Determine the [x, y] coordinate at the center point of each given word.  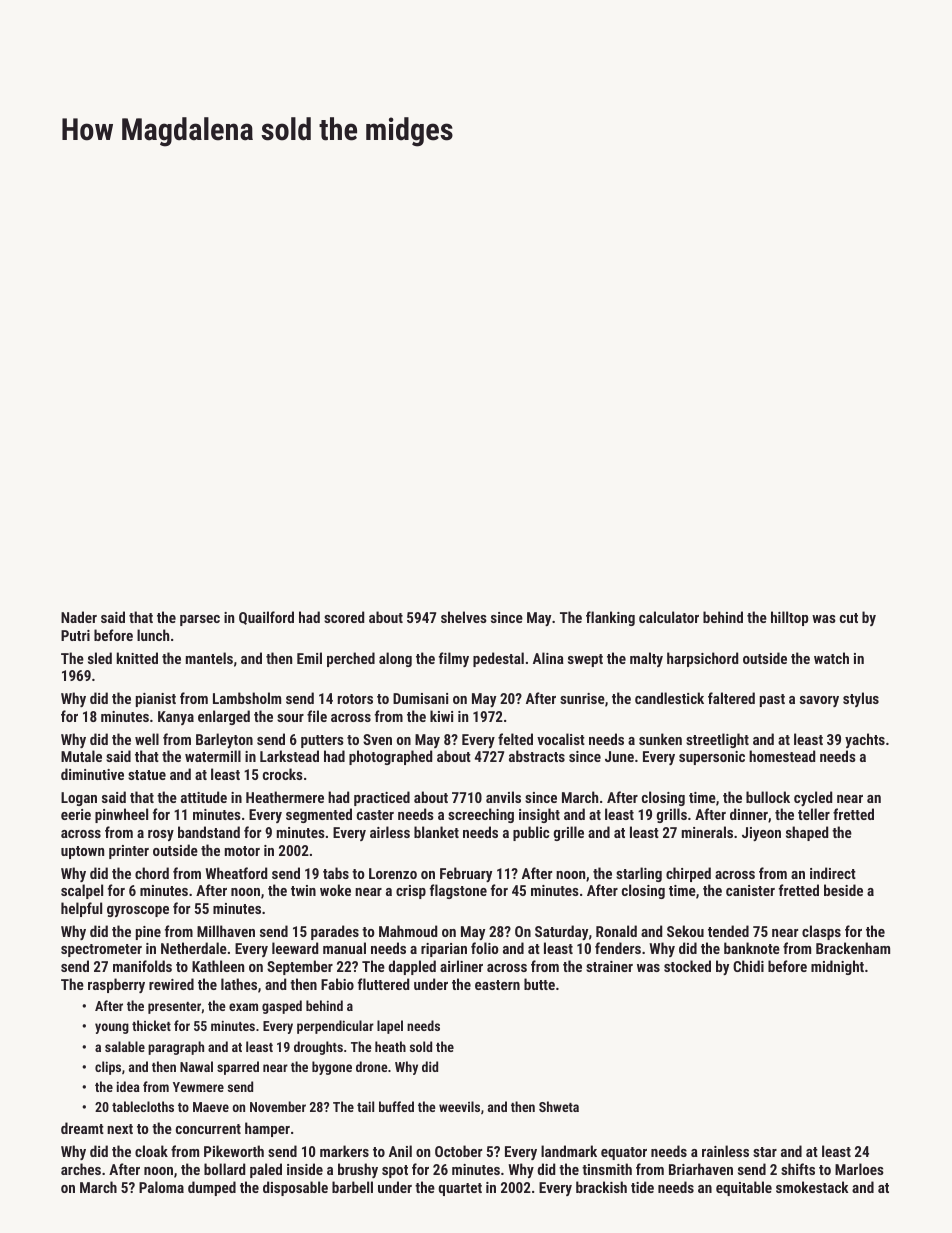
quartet [460, 1189]
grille [569, 833]
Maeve [211, 1107]
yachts [865, 740]
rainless [725, 1151]
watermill [213, 756]
